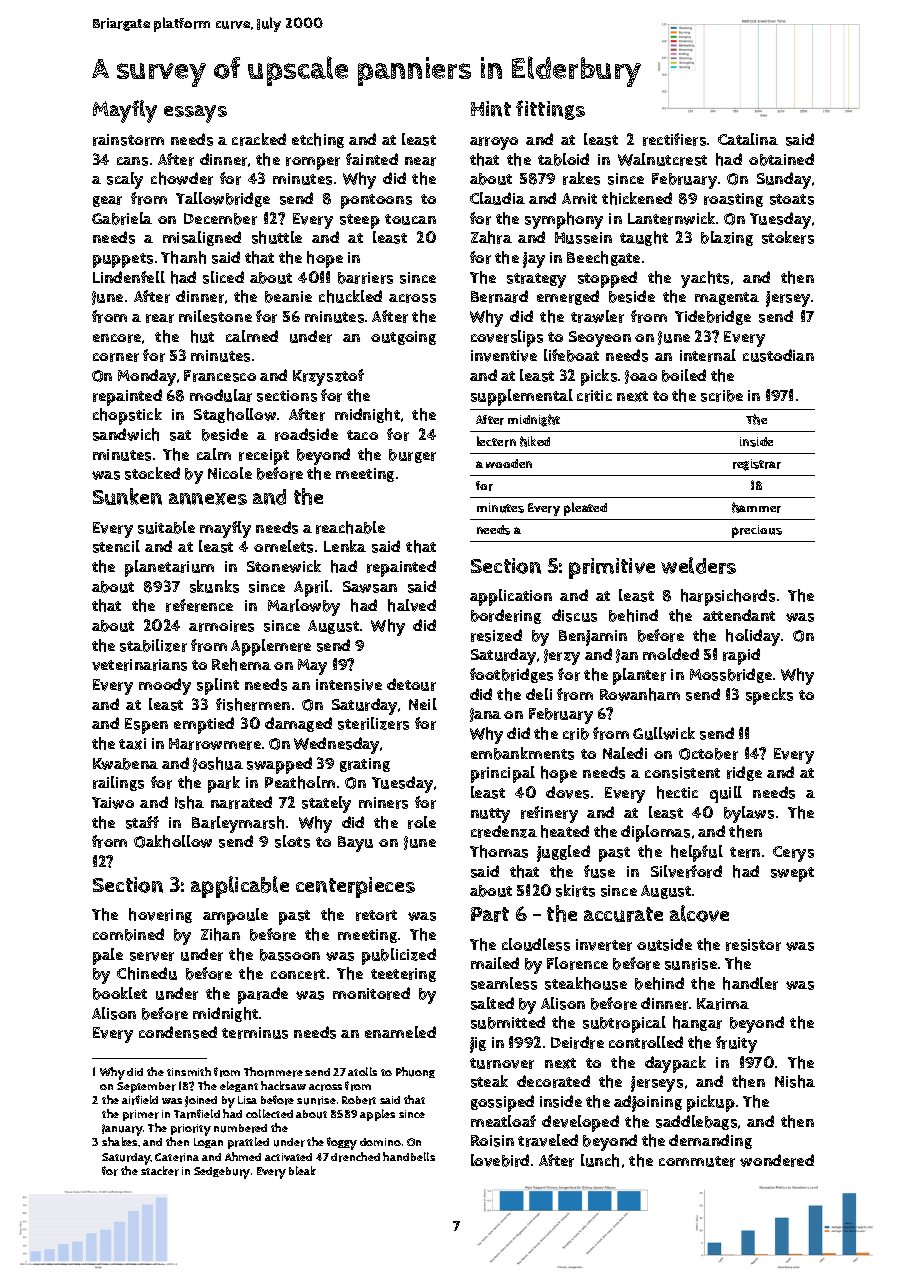 The width and height of the screenshot is (907, 1288). What do you see at coordinates (128, 934) in the screenshot?
I see `combined` at bounding box center [128, 934].
